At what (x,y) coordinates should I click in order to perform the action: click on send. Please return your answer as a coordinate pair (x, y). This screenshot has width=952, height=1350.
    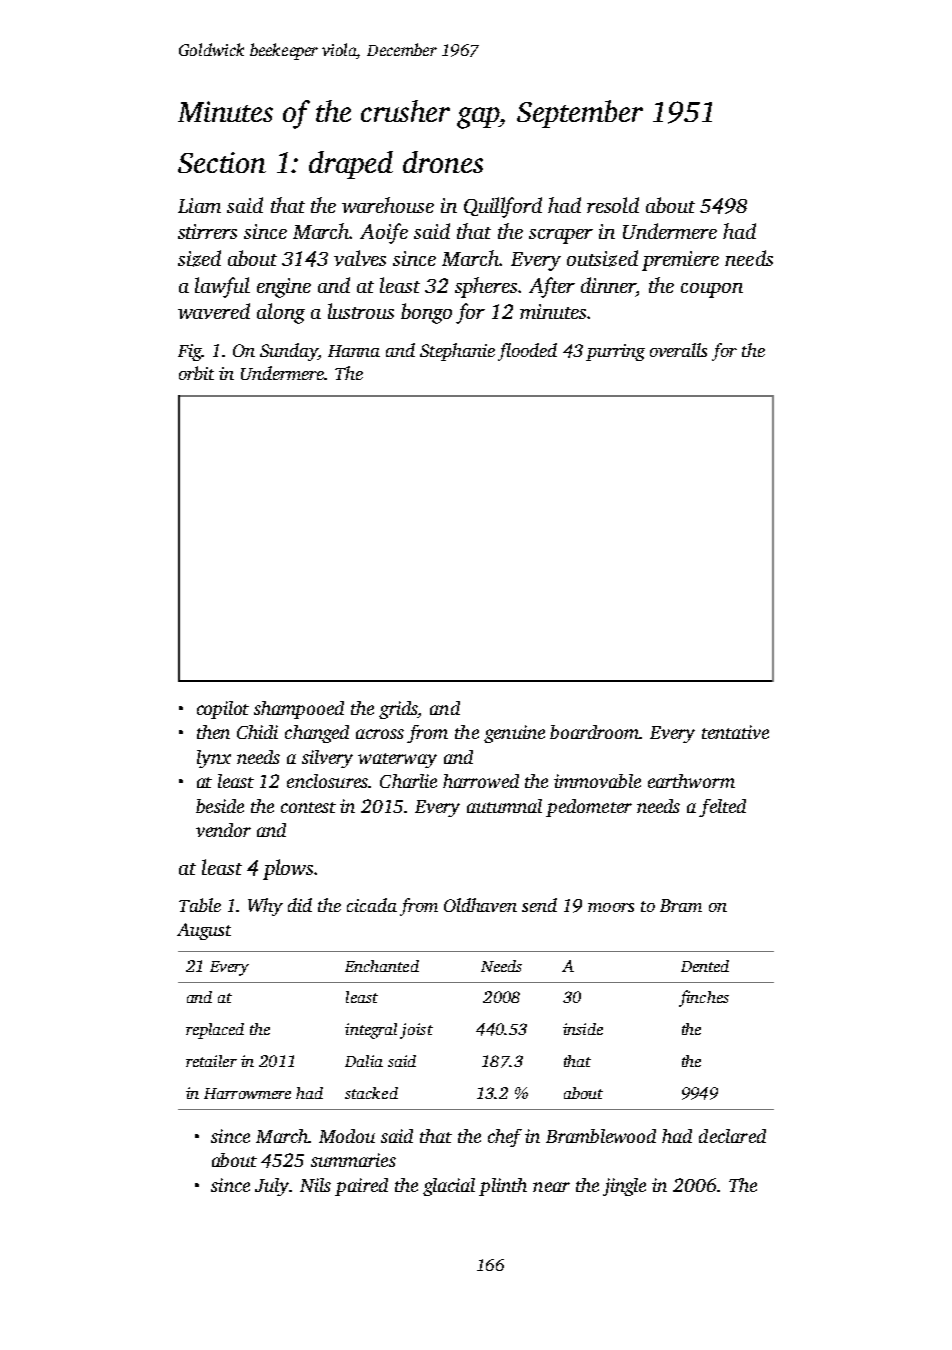
    Looking at the image, I should click on (539, 905).
